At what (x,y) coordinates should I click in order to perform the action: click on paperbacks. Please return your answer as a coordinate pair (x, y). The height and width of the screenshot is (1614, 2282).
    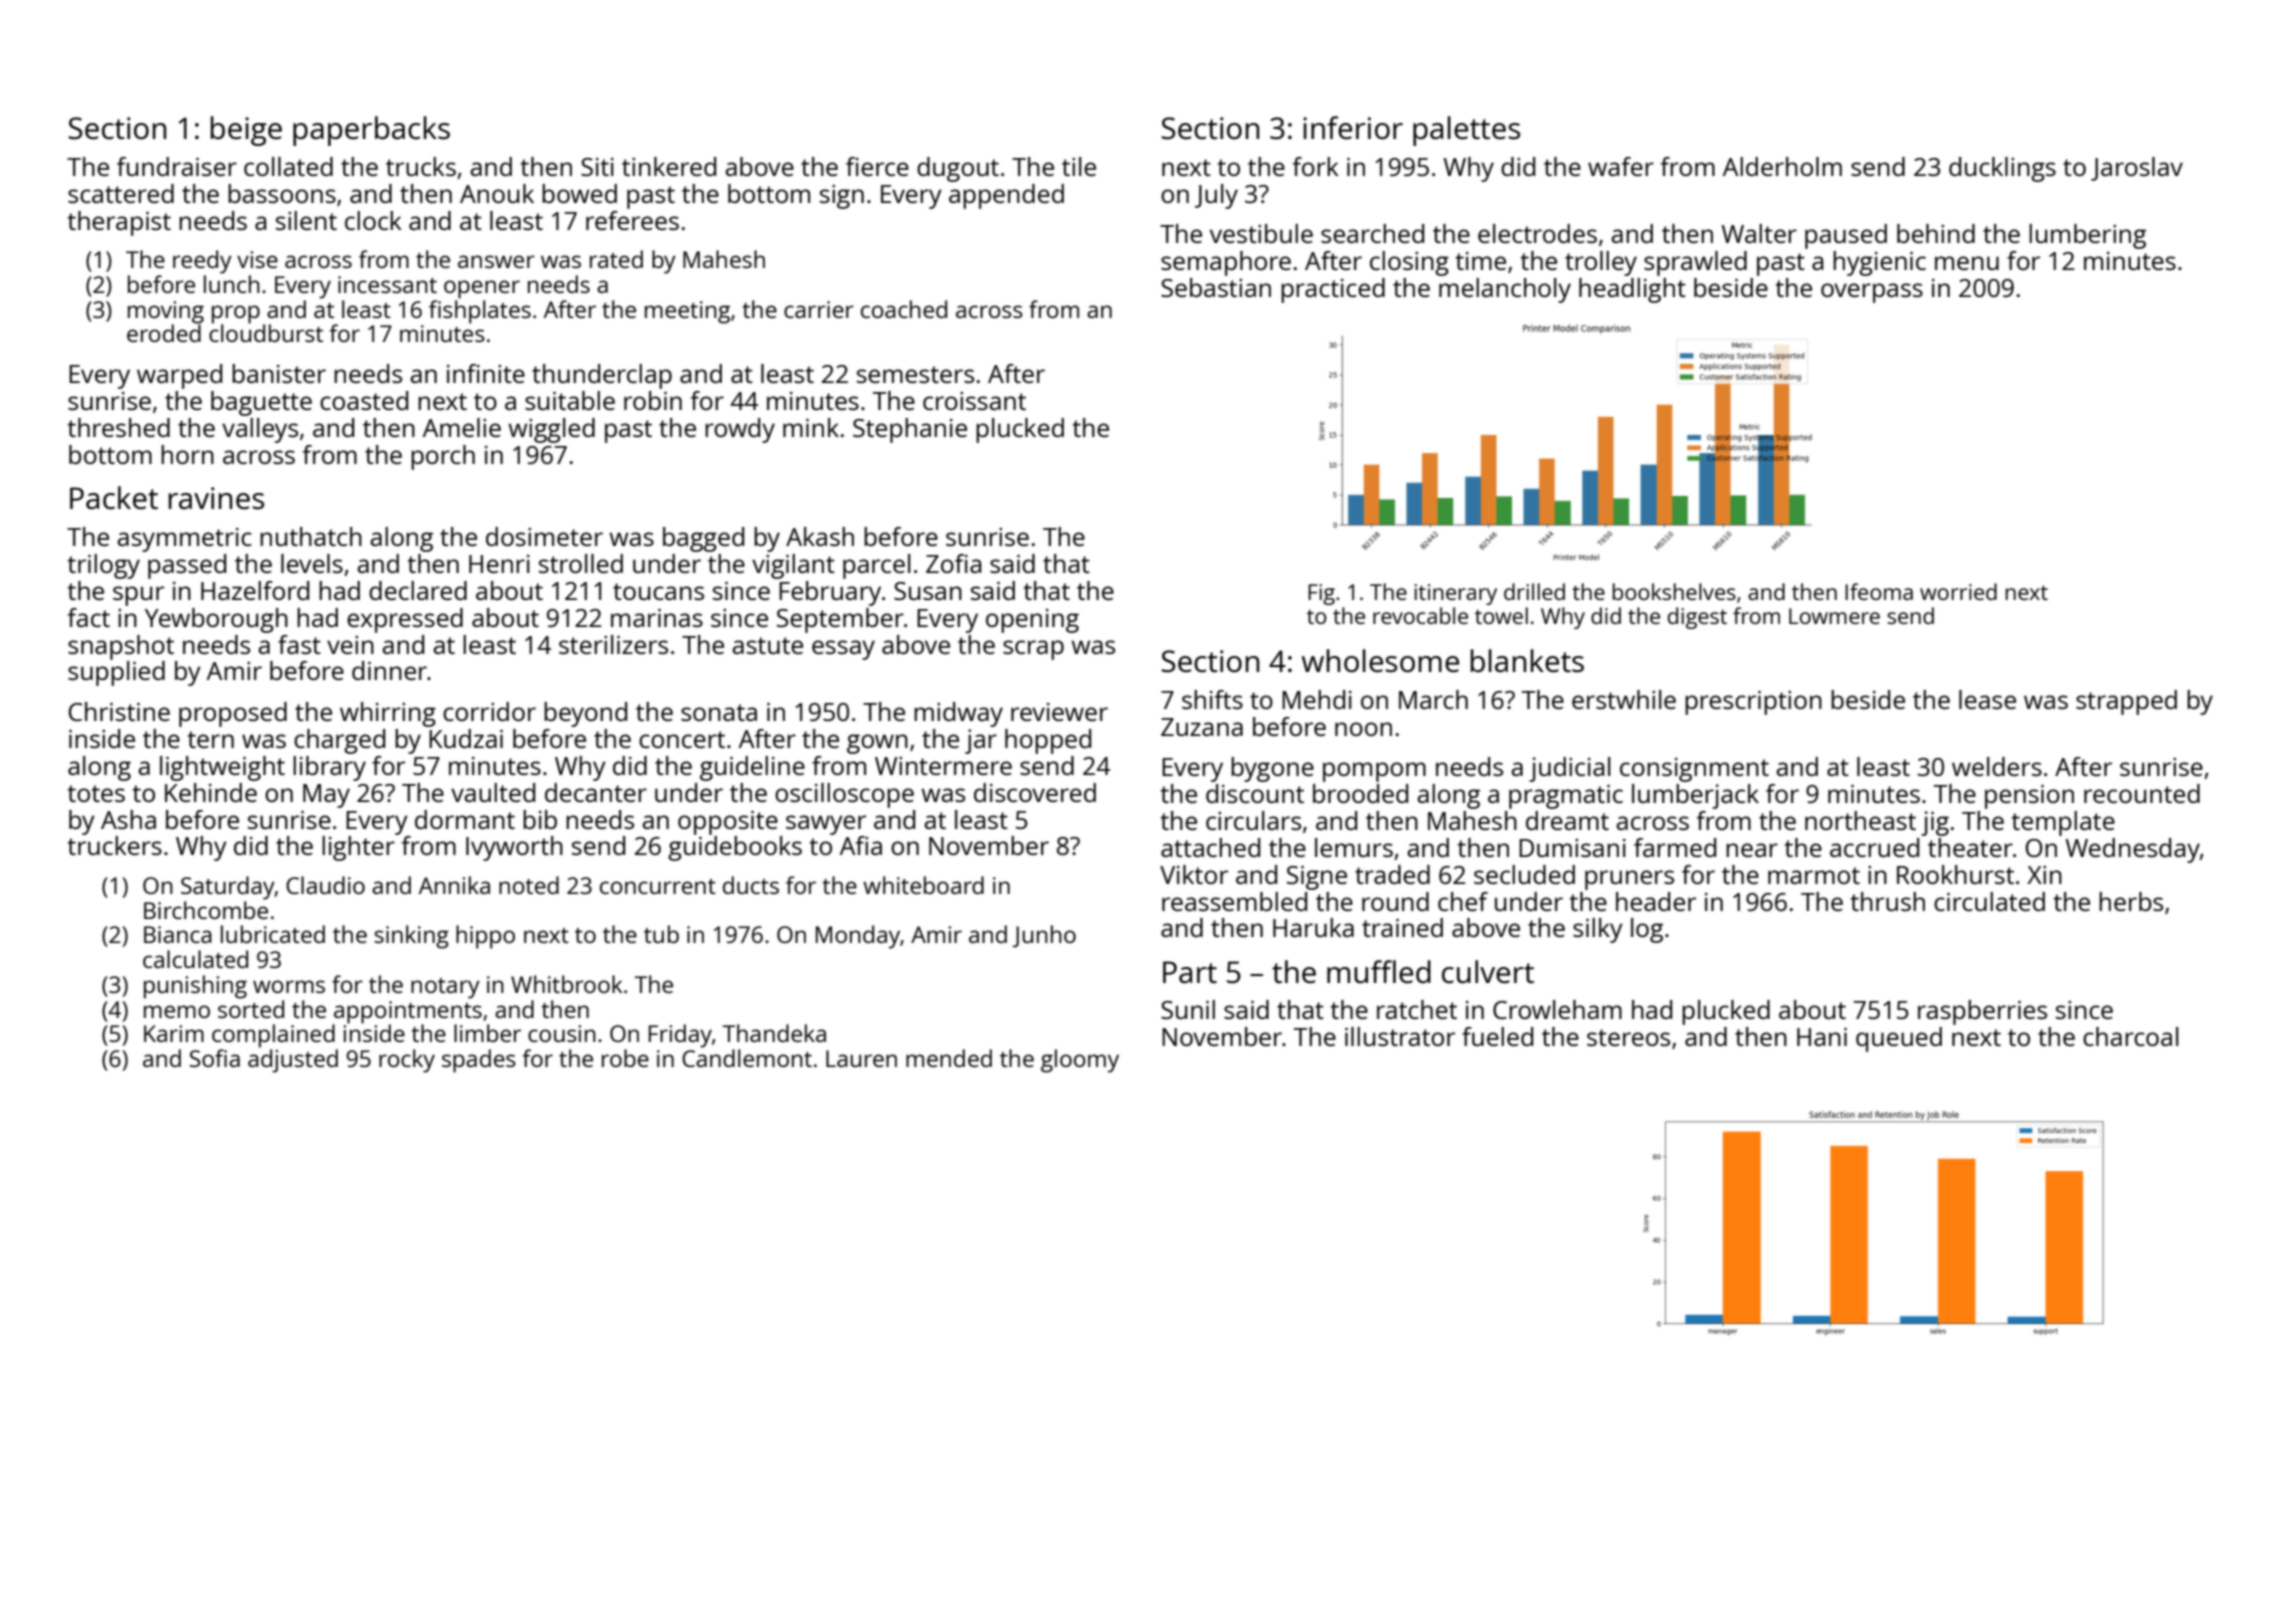
    Looking at the image, I should click on (371, 131).
